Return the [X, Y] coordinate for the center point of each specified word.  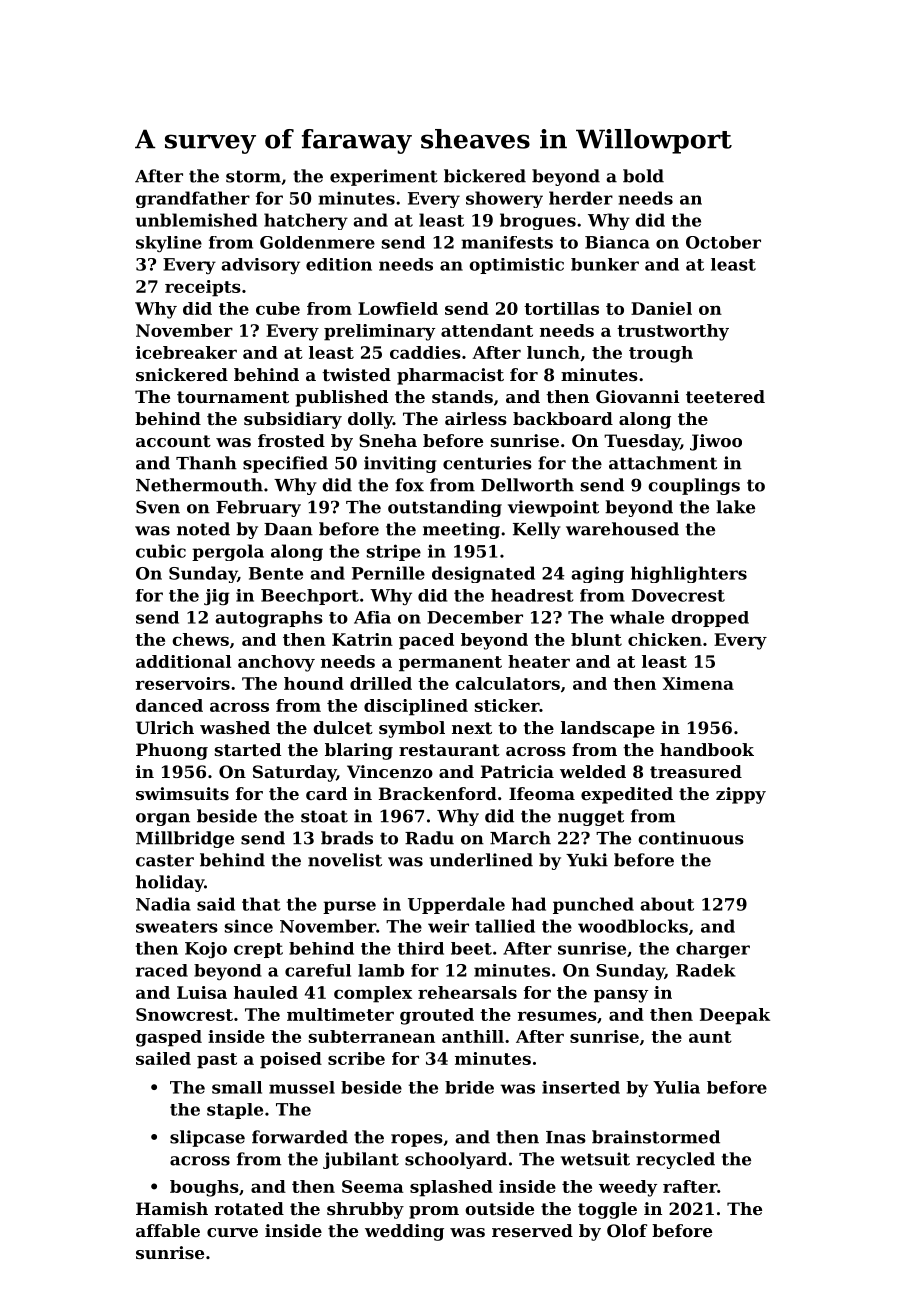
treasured [696, 771]
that [261, 904]
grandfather [193, 199]
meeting [461, 530]
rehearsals [467, 992]
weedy [628, 1188]
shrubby [365, 1210]
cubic [161, 551]
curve [232, 1232]
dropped [710, 619]
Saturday [294, 773]
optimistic [516, 266]
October [723, 242]
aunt [710, 1037]
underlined [481, 860]
